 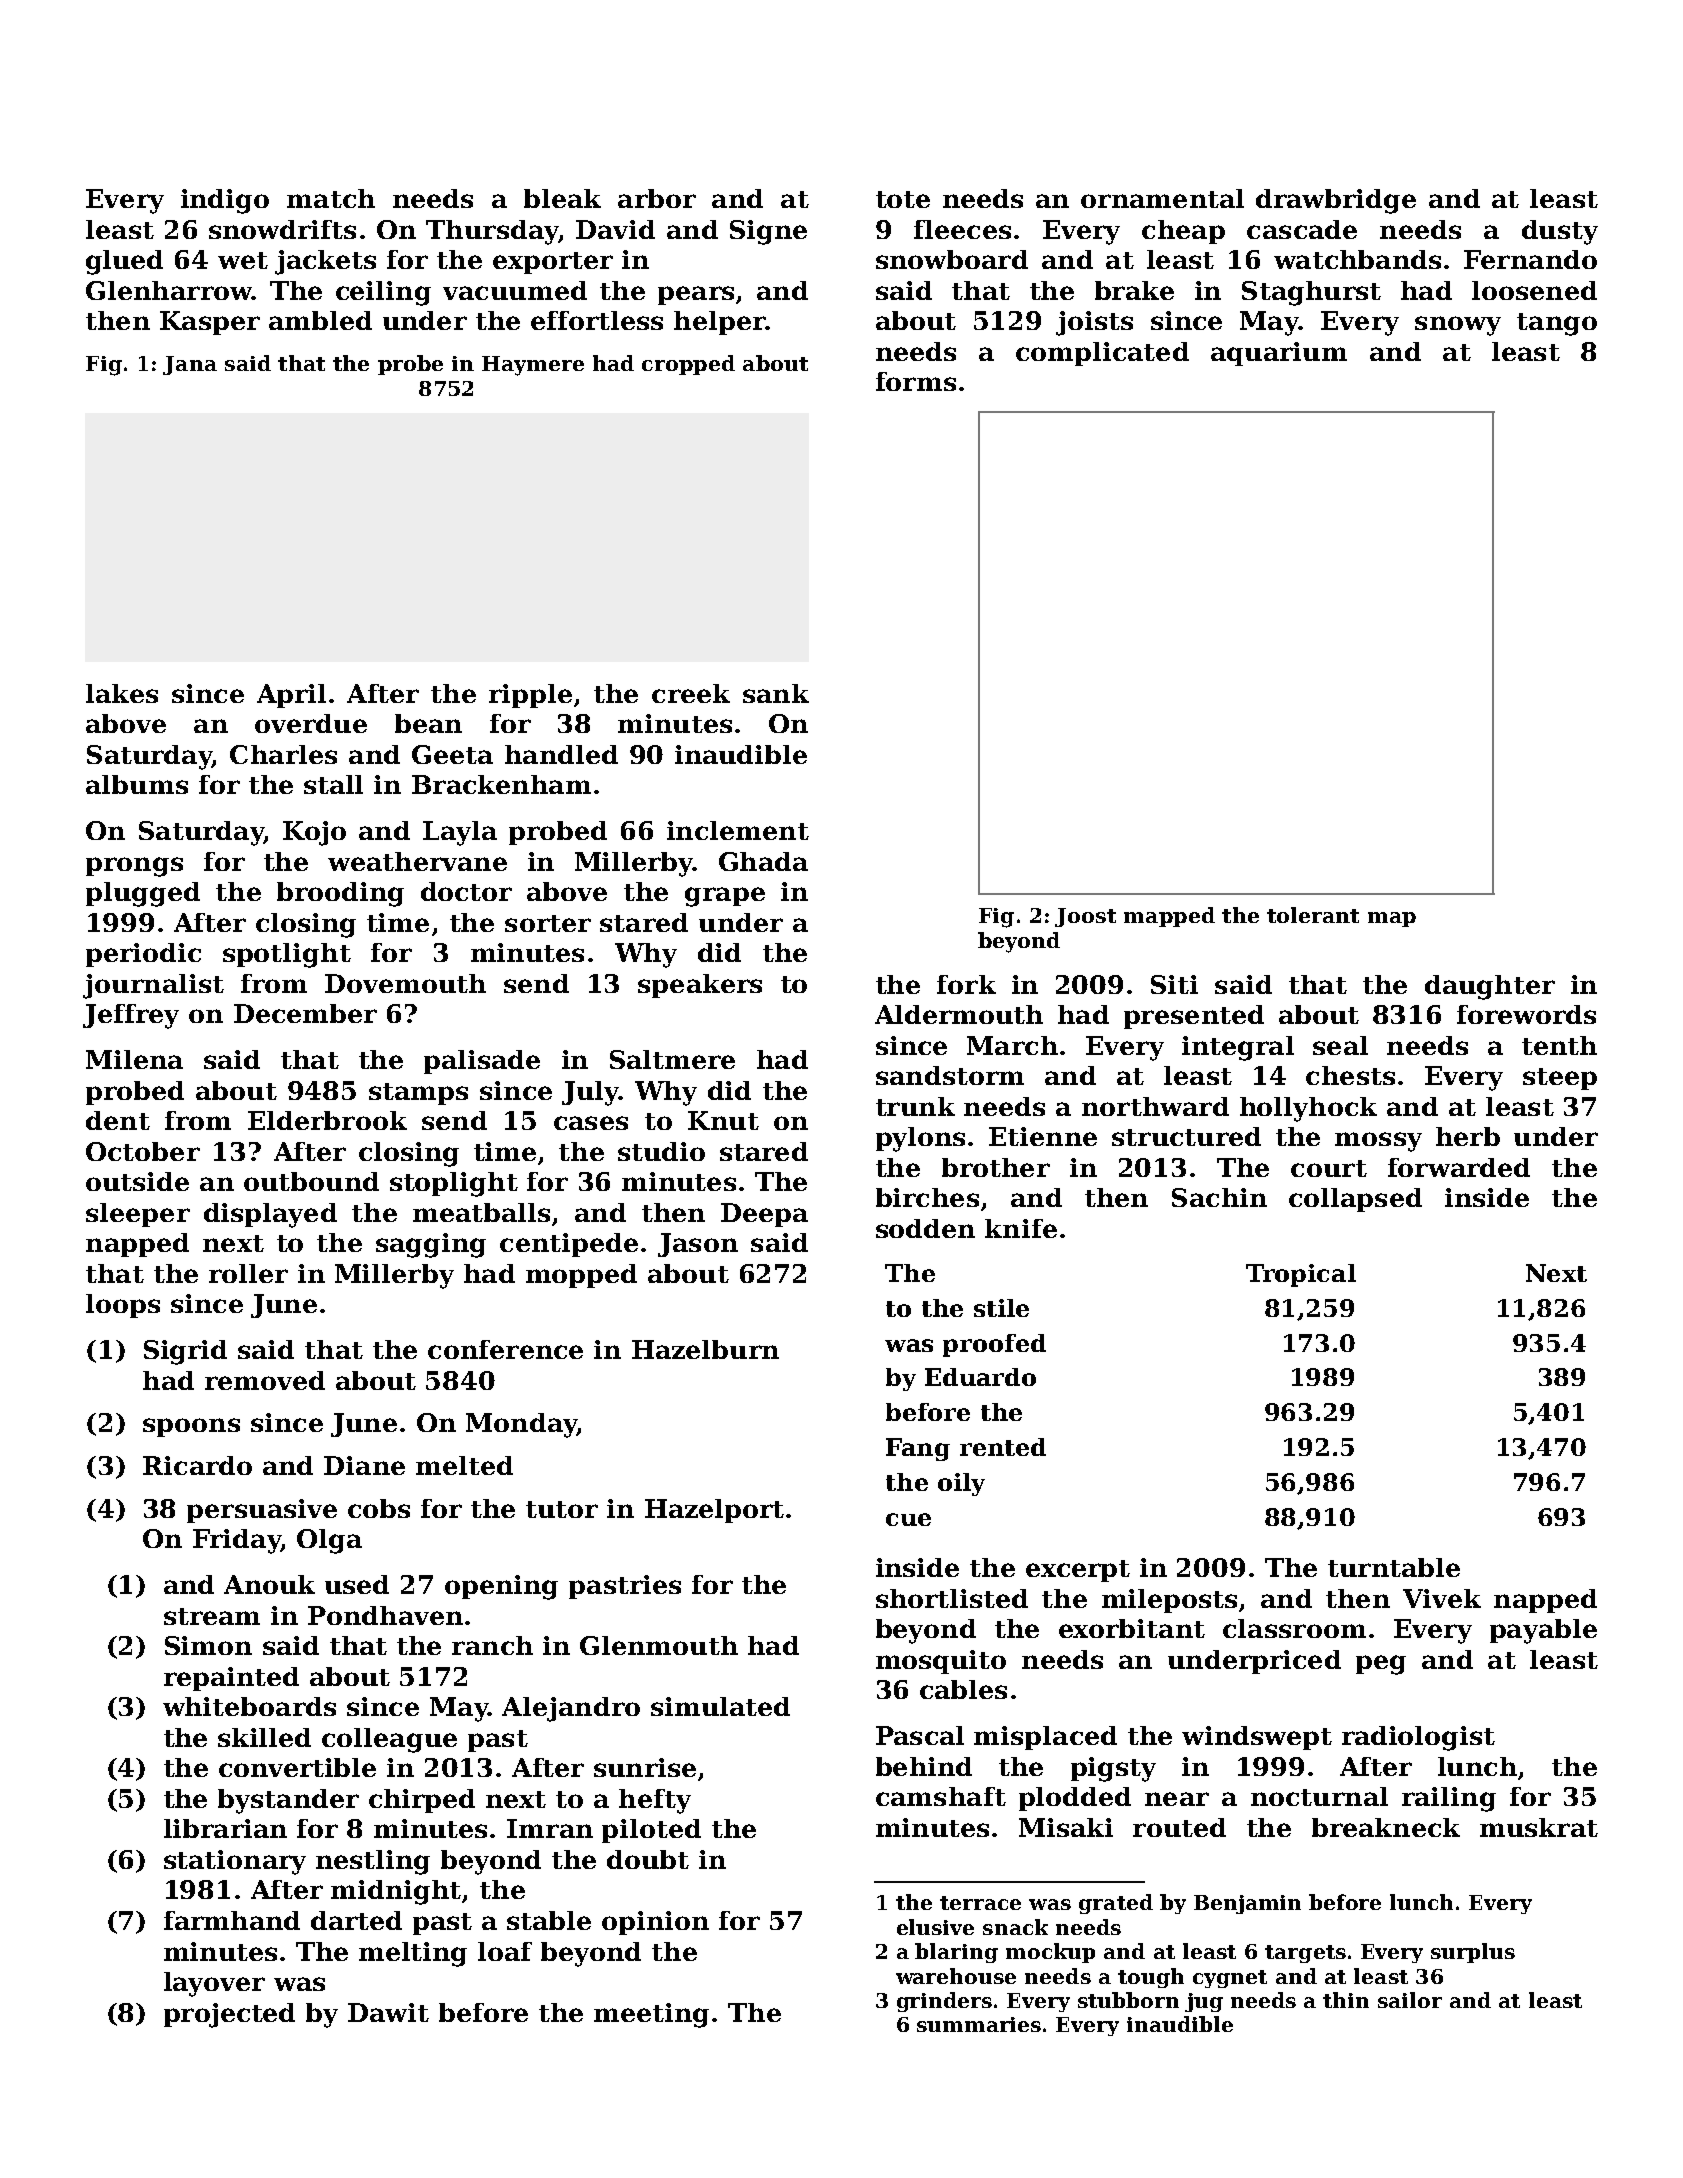 I want to click on indigo, so click(x=225, y=201).
